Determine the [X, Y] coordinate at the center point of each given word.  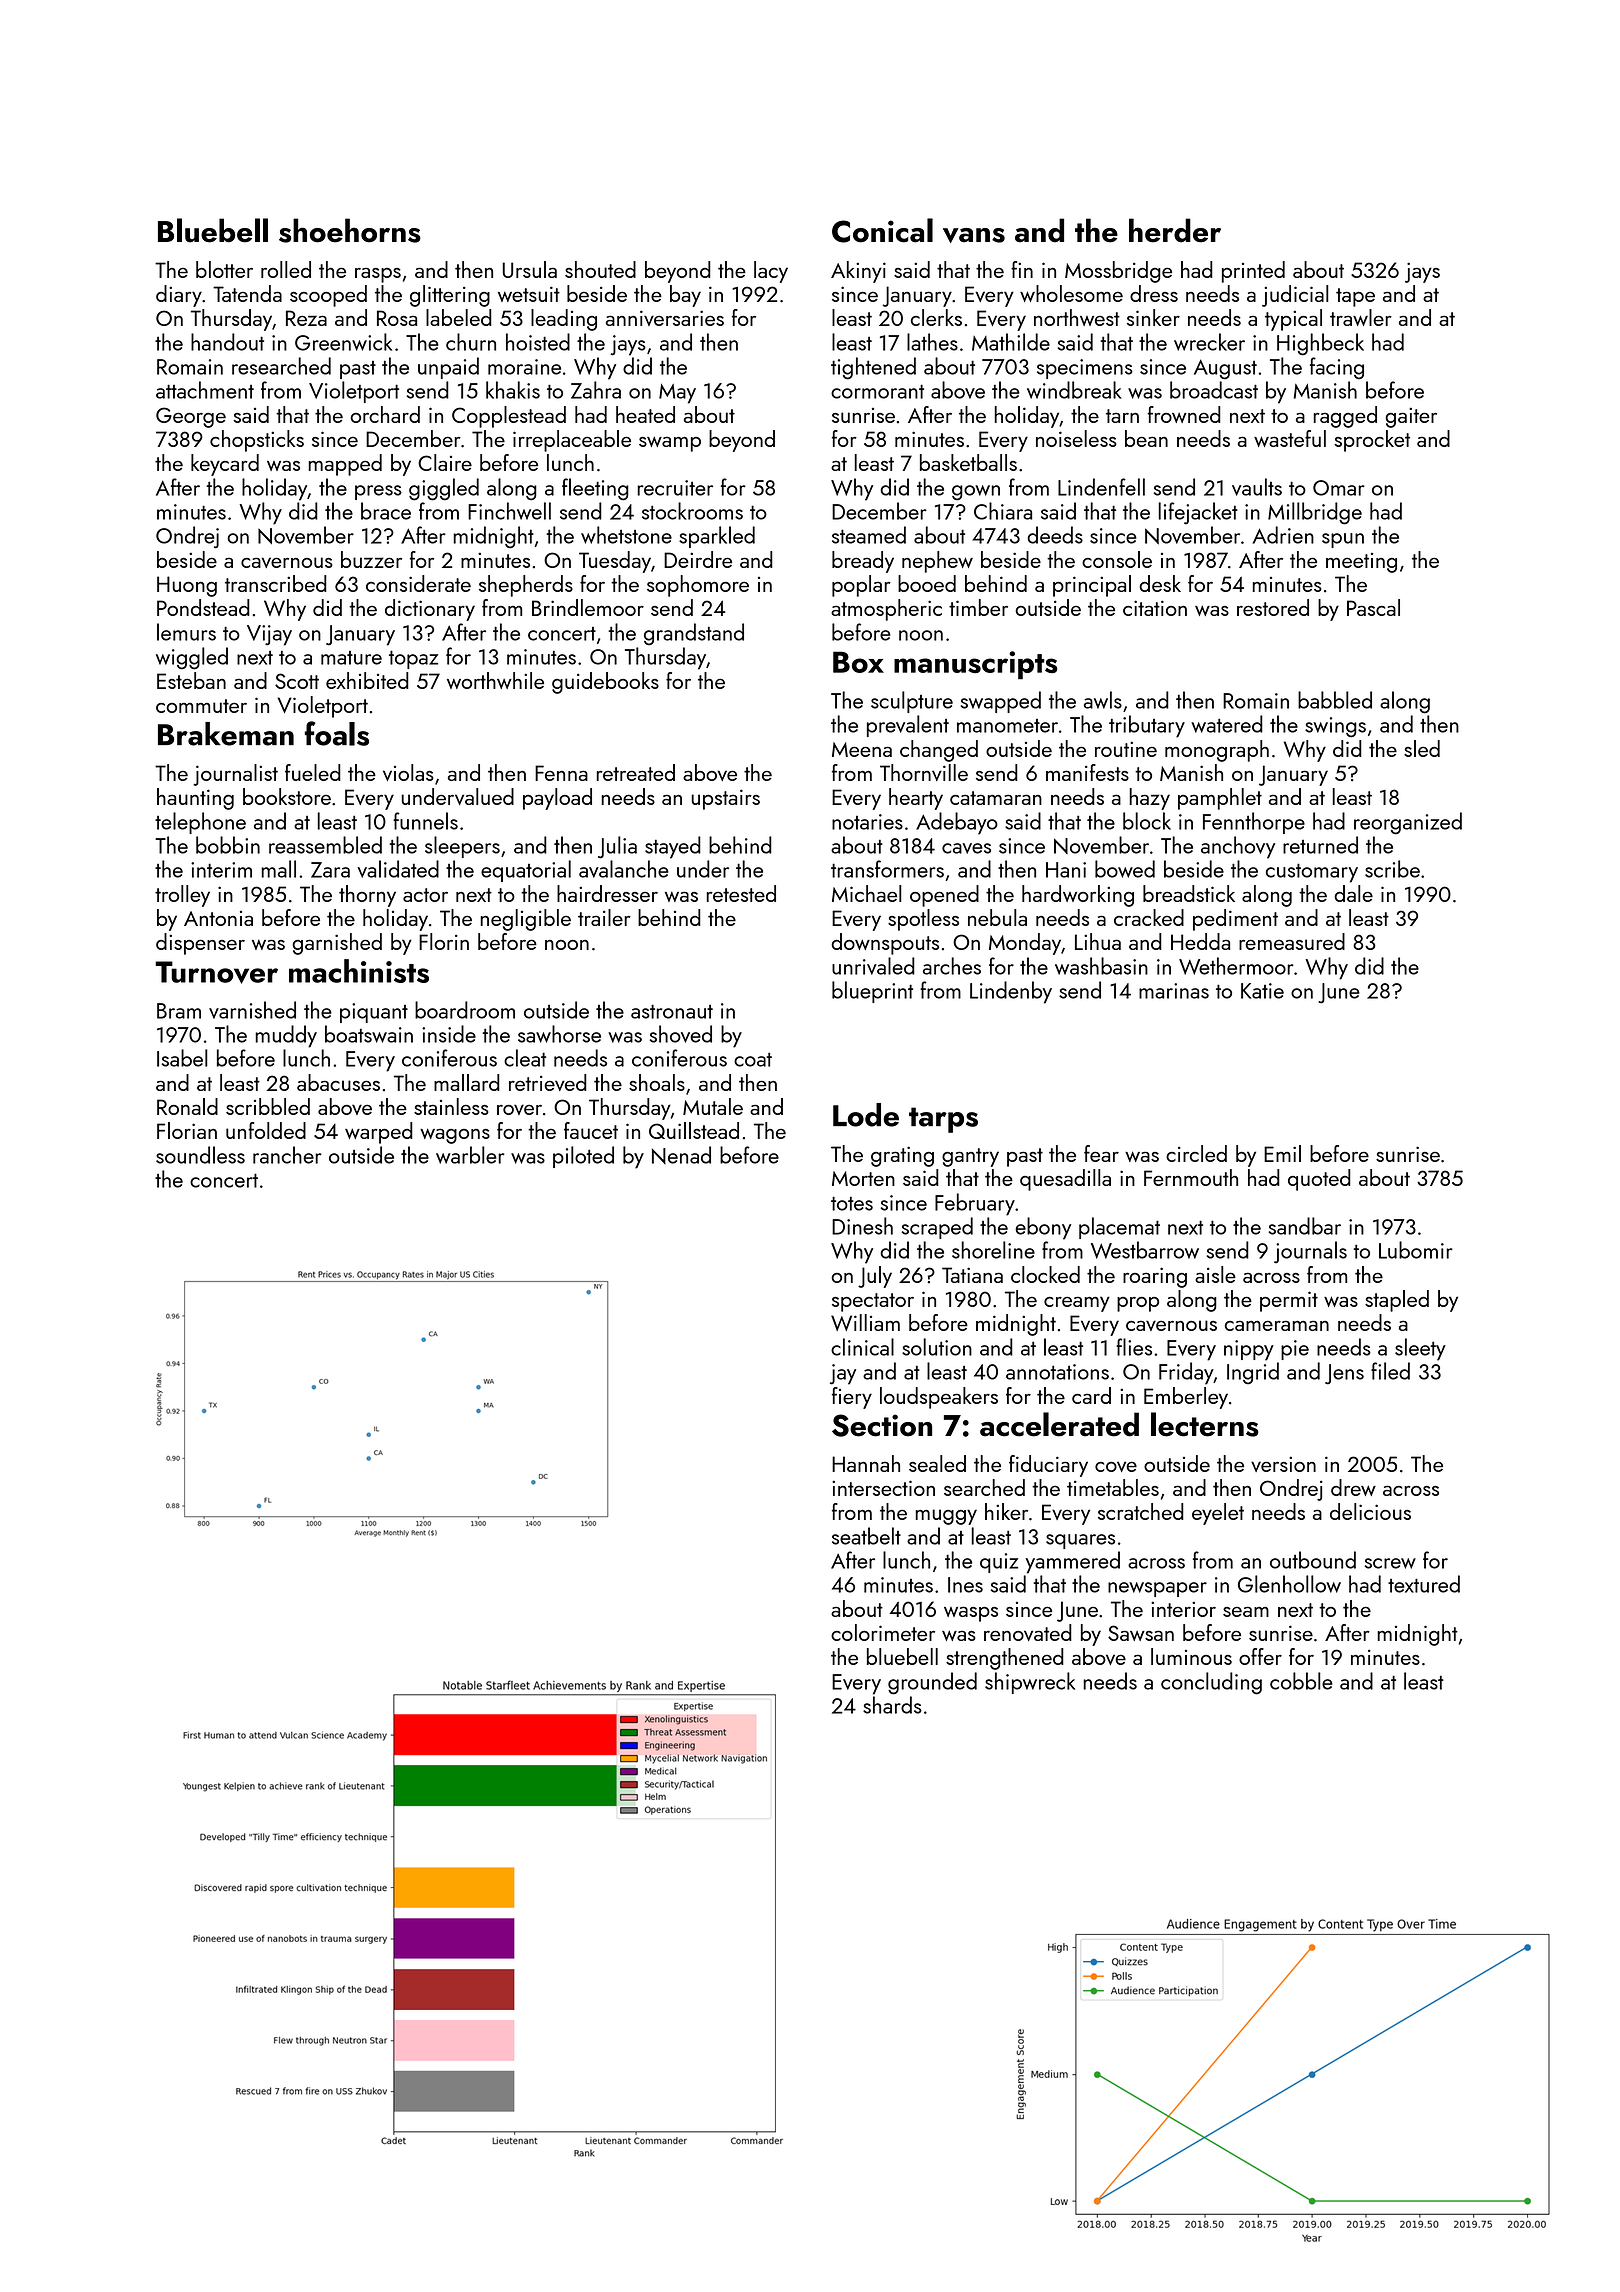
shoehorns [350, 230]
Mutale [713, 1106]
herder [1175, 230]
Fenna [561, 773]
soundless [200, 1155]
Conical [882, 230]
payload [557, 799]
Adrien [1283, 535]
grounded [932, 1683]
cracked [1149, 917]
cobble [1301, 1681]
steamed [869, 535]
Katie [1262, 991]
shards [892, 1705]
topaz [413, 659]
